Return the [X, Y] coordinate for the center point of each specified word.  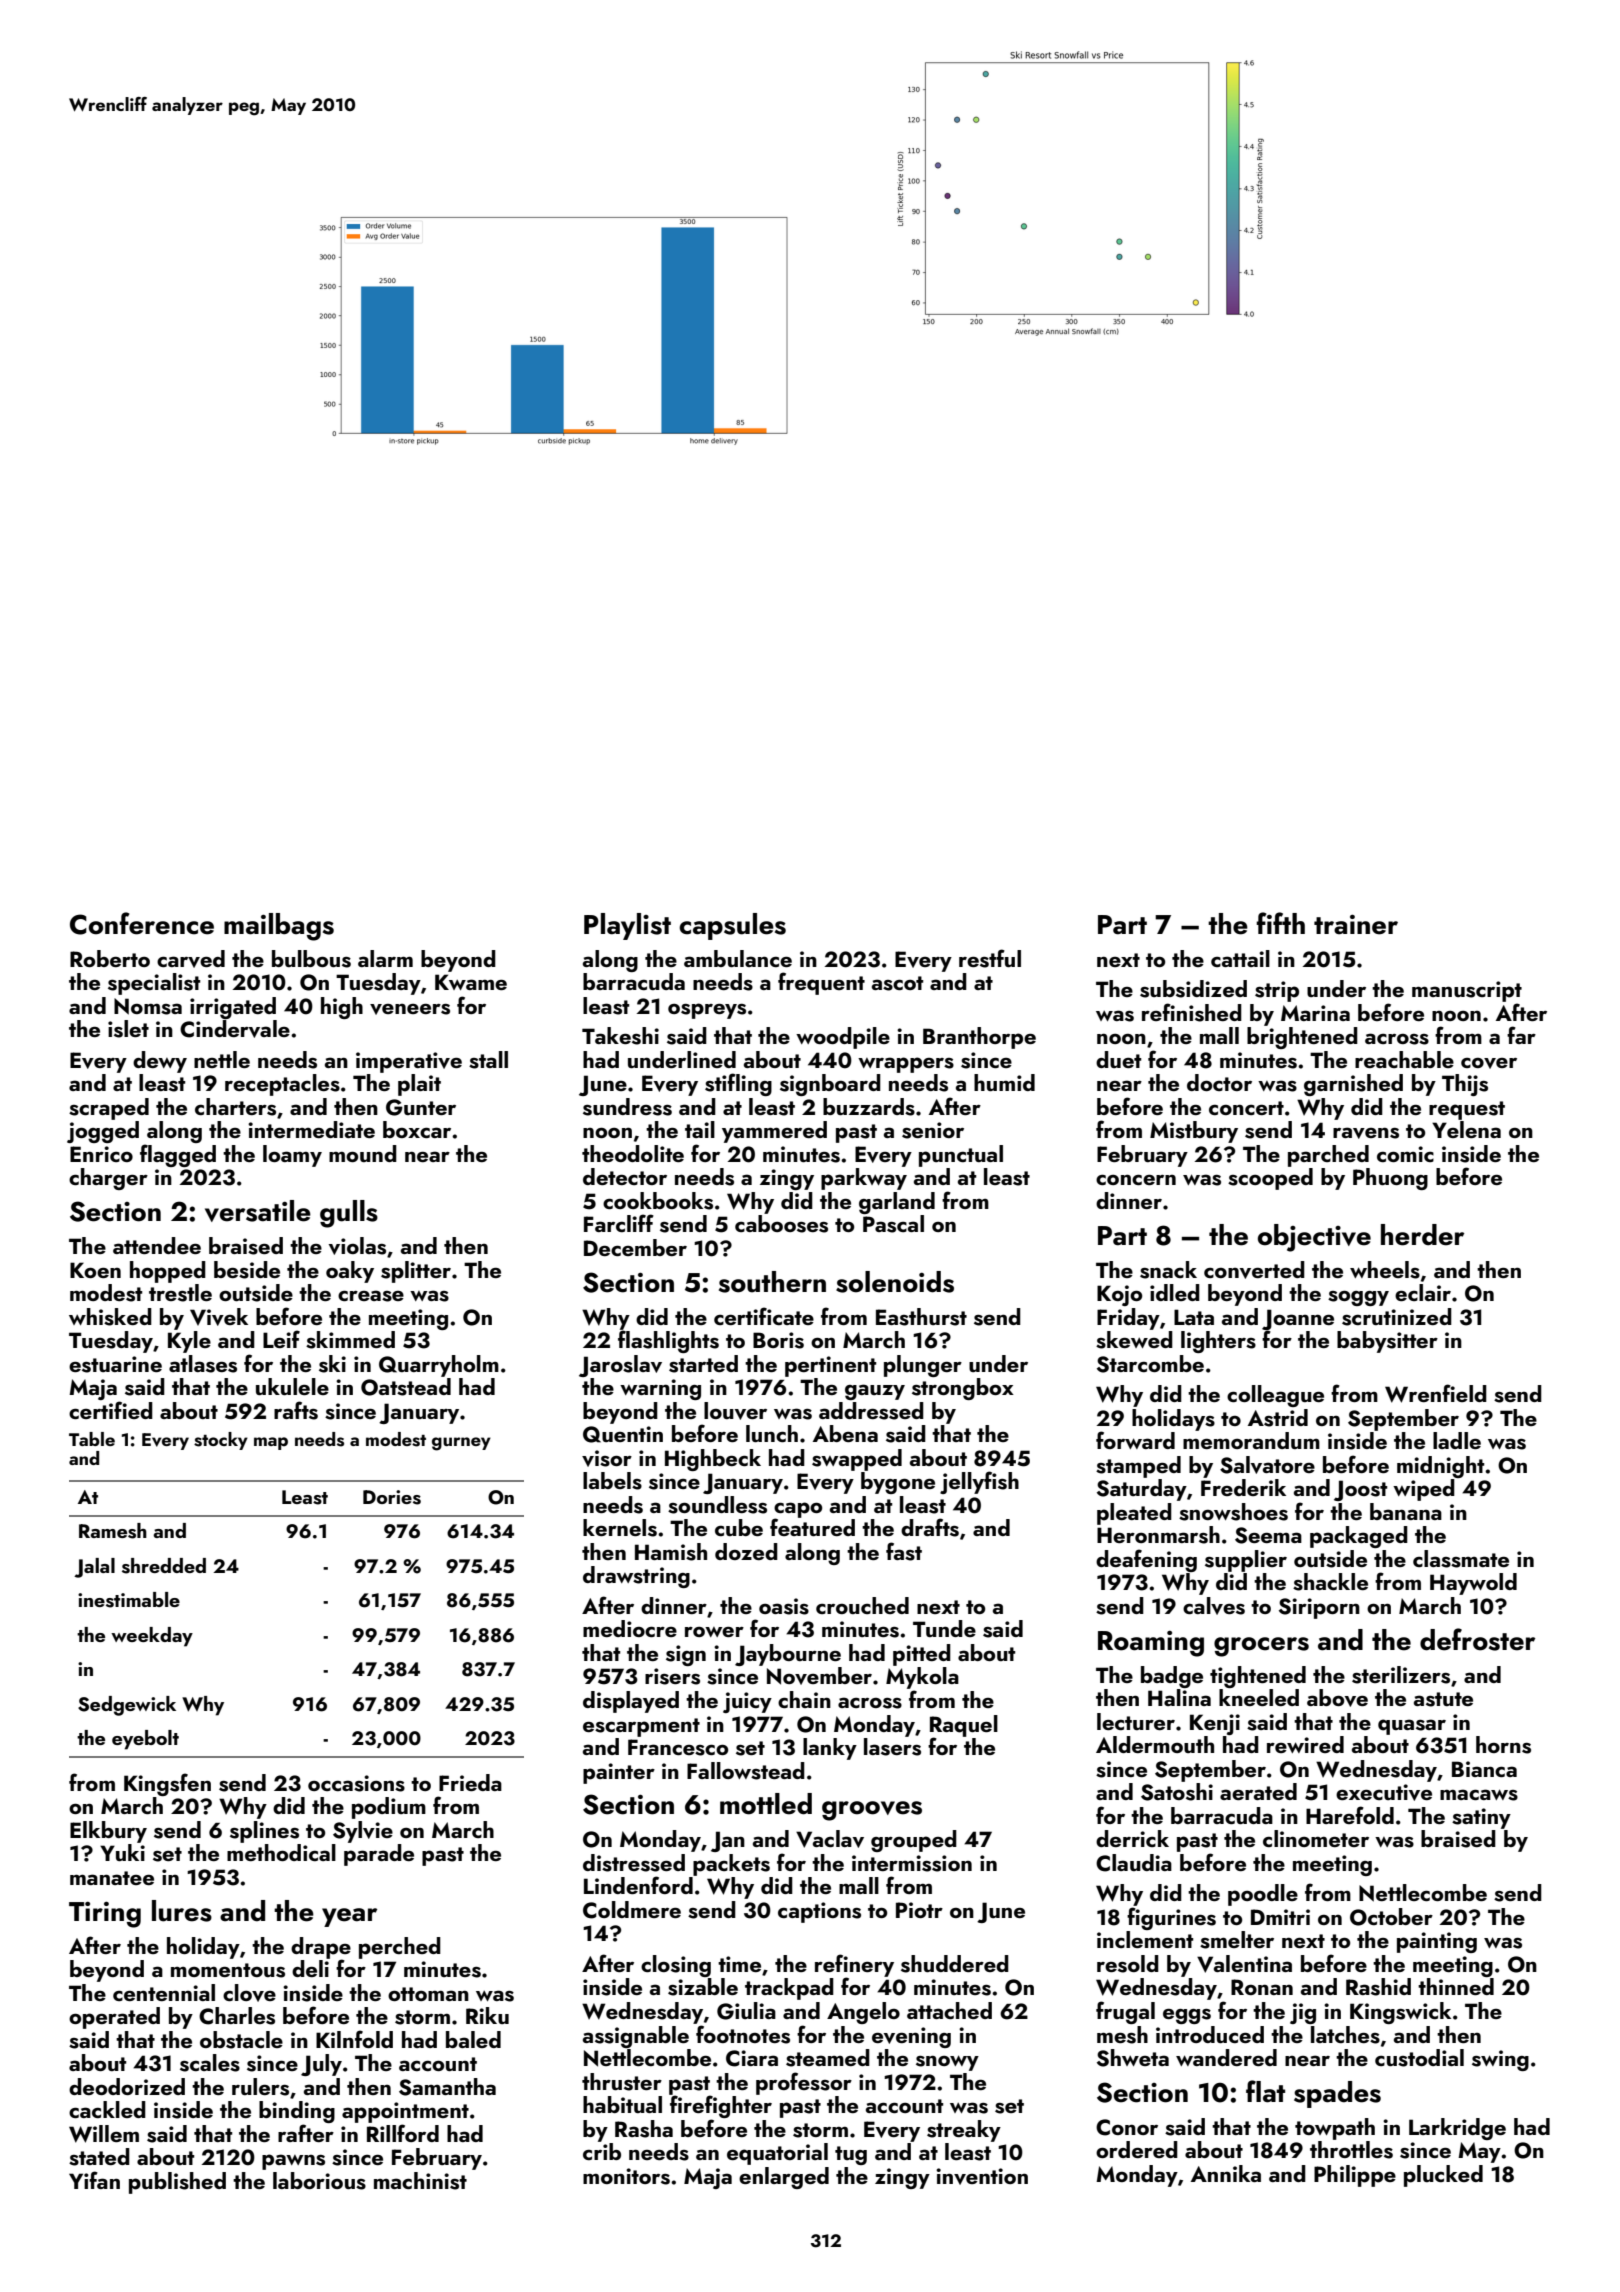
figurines [1171, 1918]
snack [1168, 1270]
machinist [420, 2181]
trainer [1356, 925]
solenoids [895, 1282]
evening [911, 2037]
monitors [626, 2176]
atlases [203, 1364]
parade [379, 1855]
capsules [732, 926]
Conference [142, 923]
